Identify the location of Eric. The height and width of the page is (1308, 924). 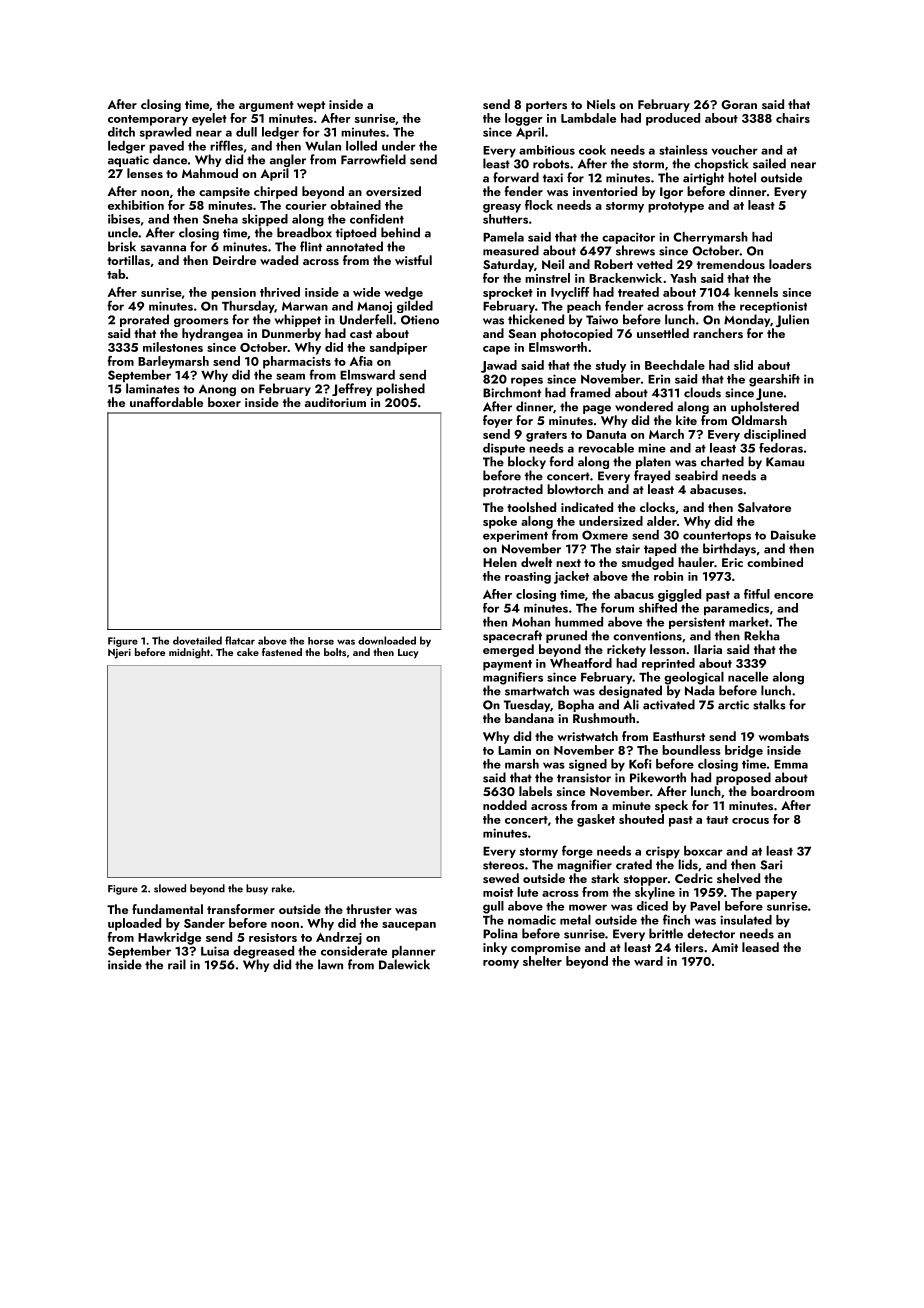
(732, 562).
